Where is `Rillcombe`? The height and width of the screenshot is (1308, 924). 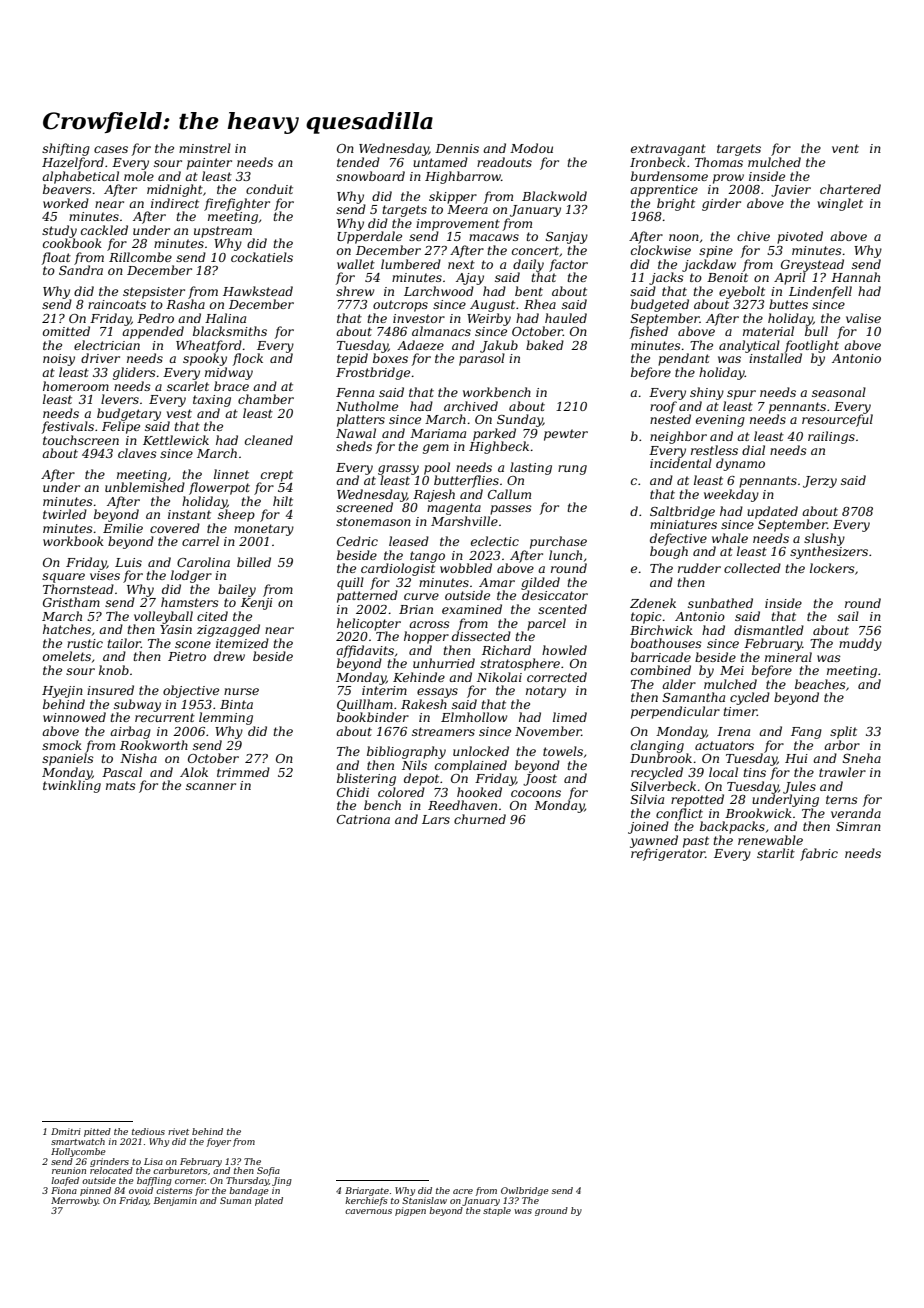 Rillcombe is located at coordinates (140, 257).
